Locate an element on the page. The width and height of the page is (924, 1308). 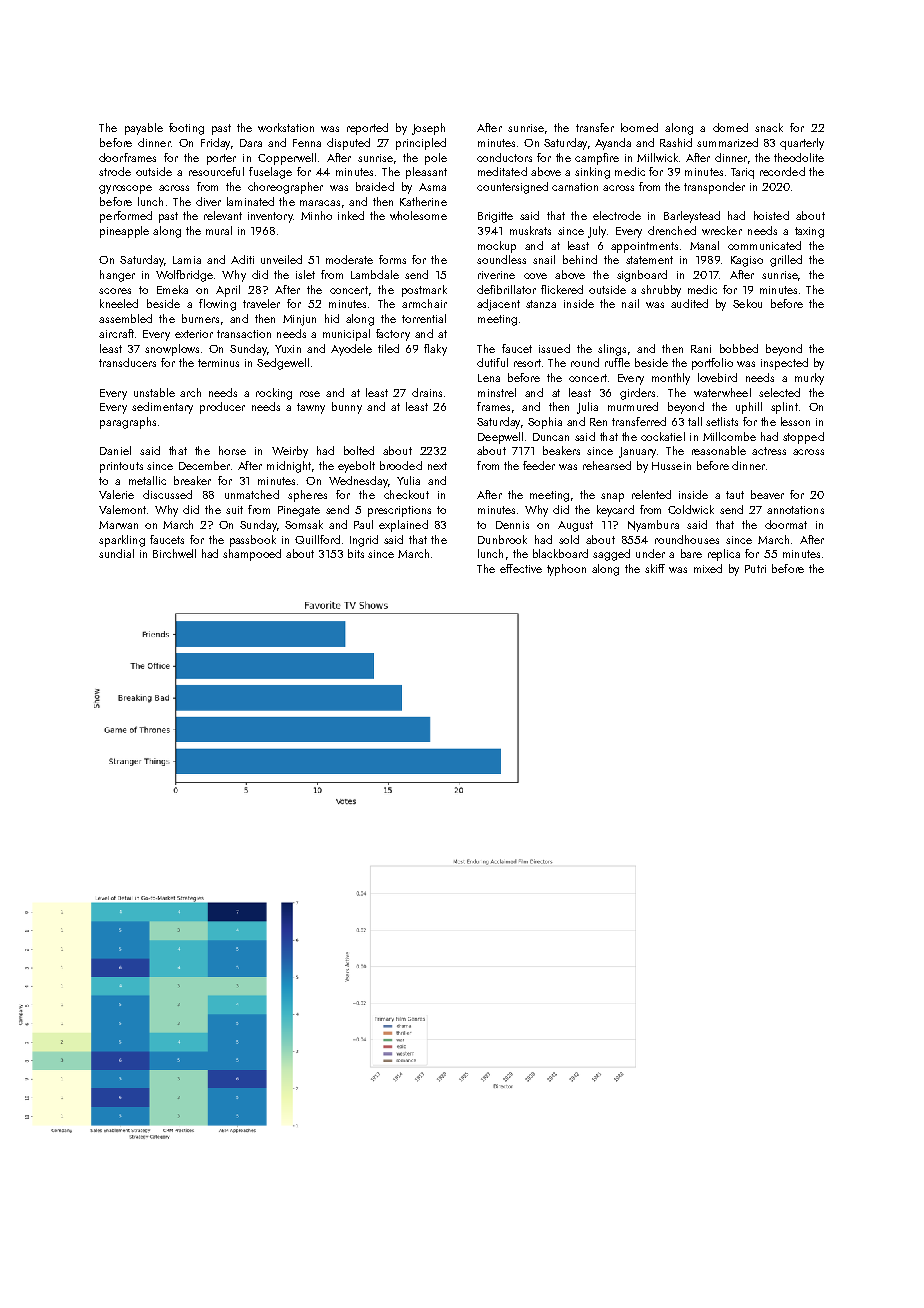
loomed is located at coordinates (639, 127).
